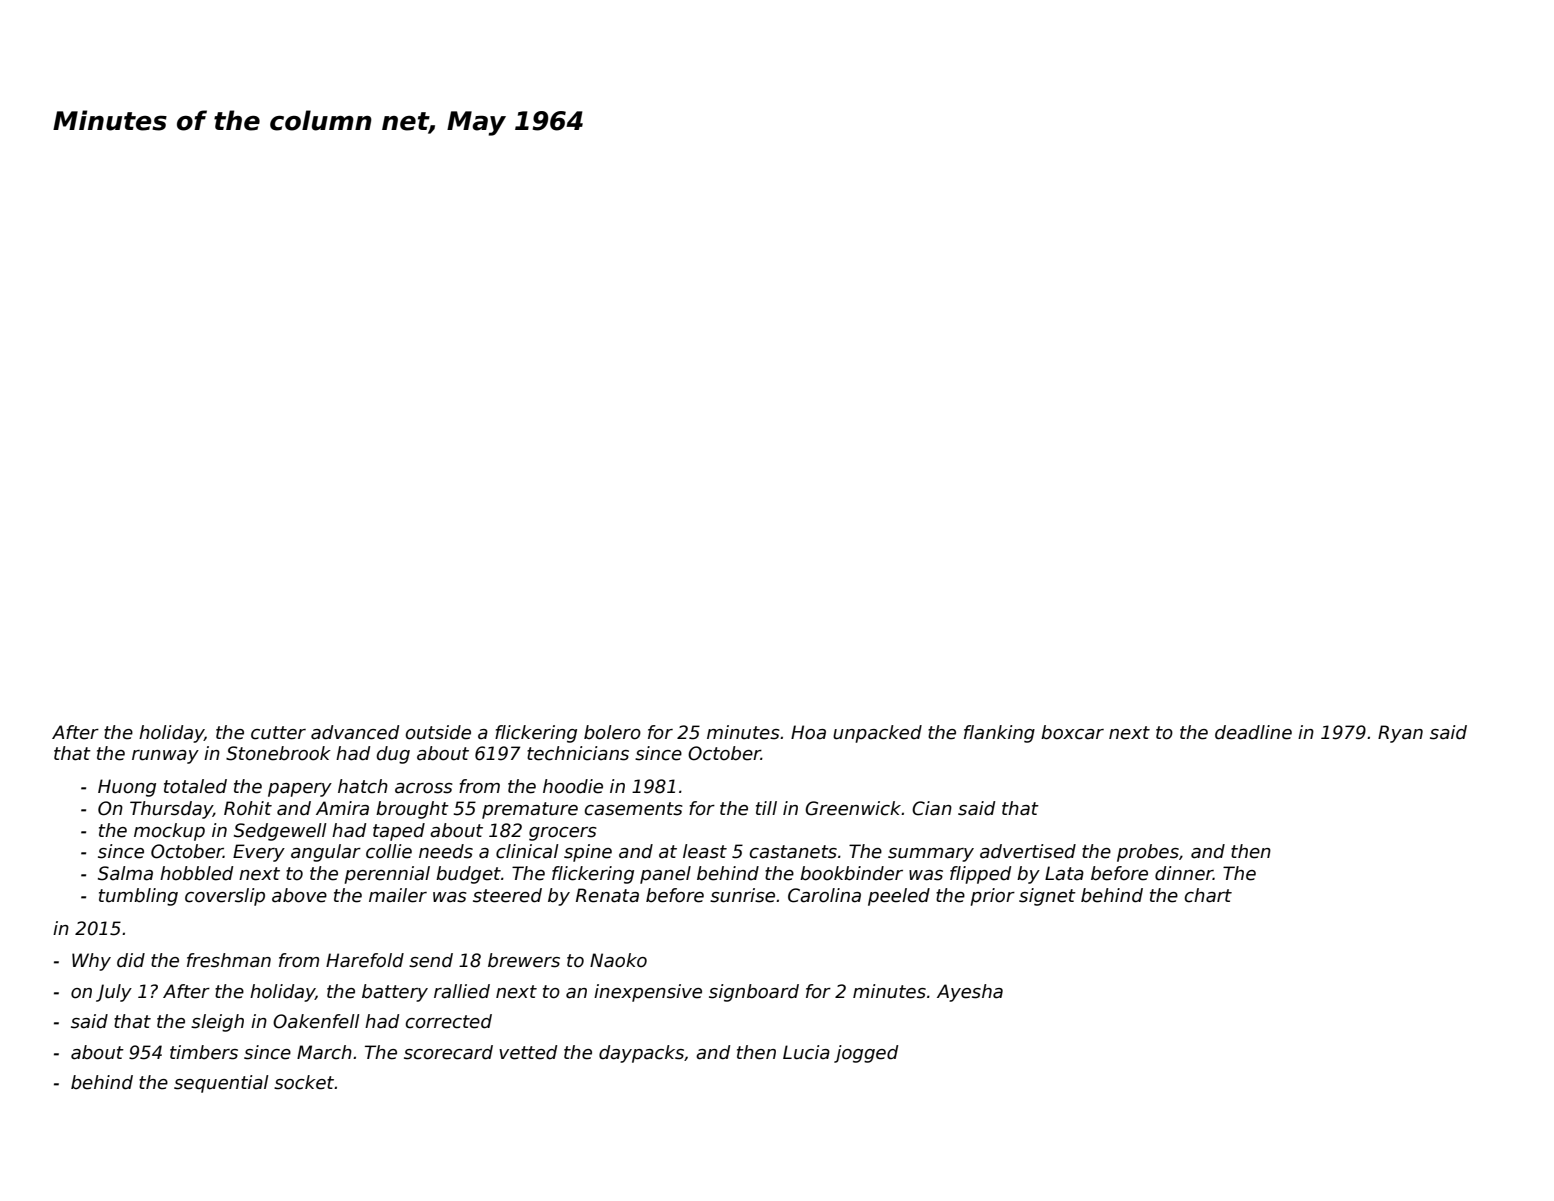  I want to click on March, so click(324, 1052).
